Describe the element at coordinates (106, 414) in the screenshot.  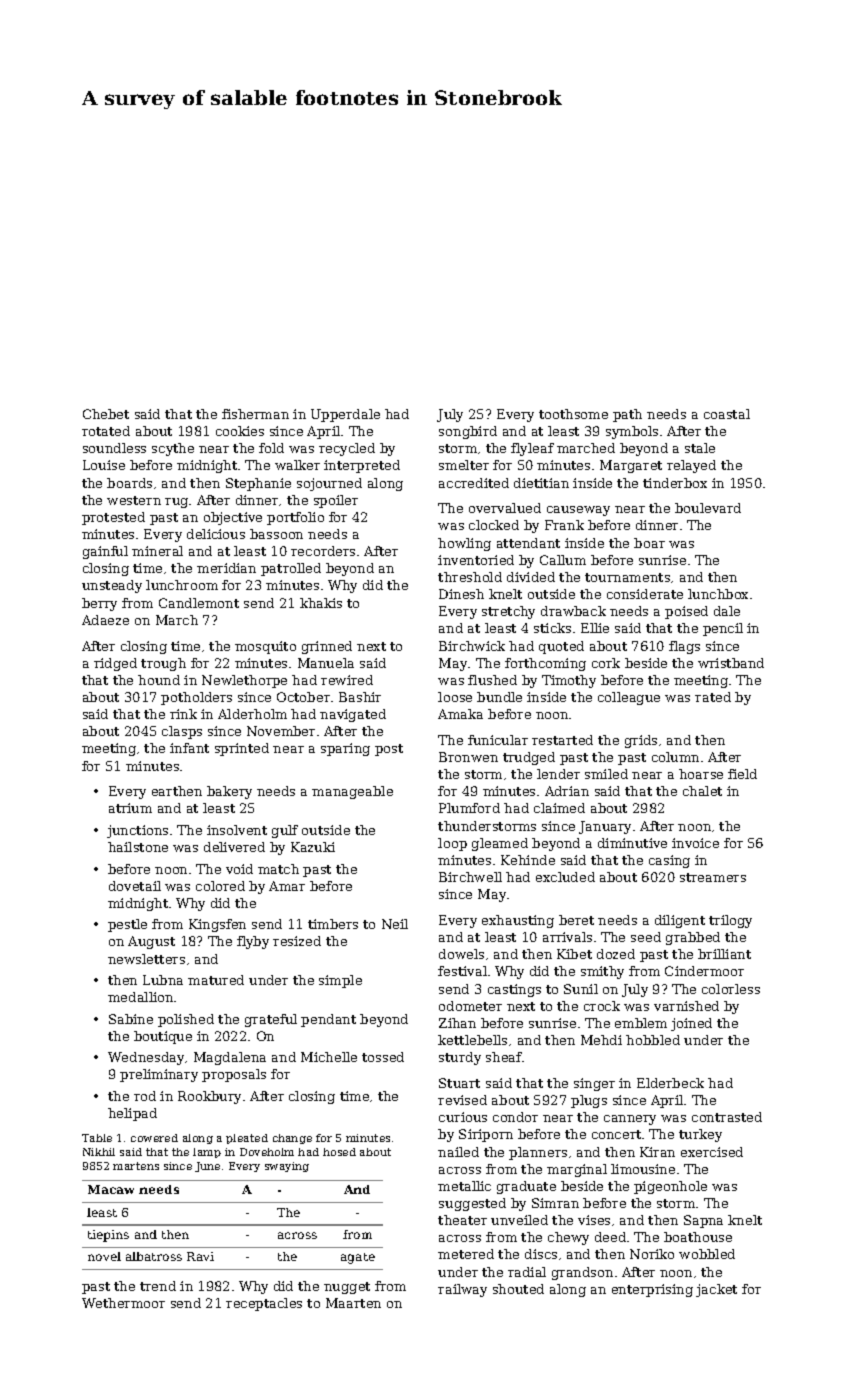
I see `Chebet` at that location.
